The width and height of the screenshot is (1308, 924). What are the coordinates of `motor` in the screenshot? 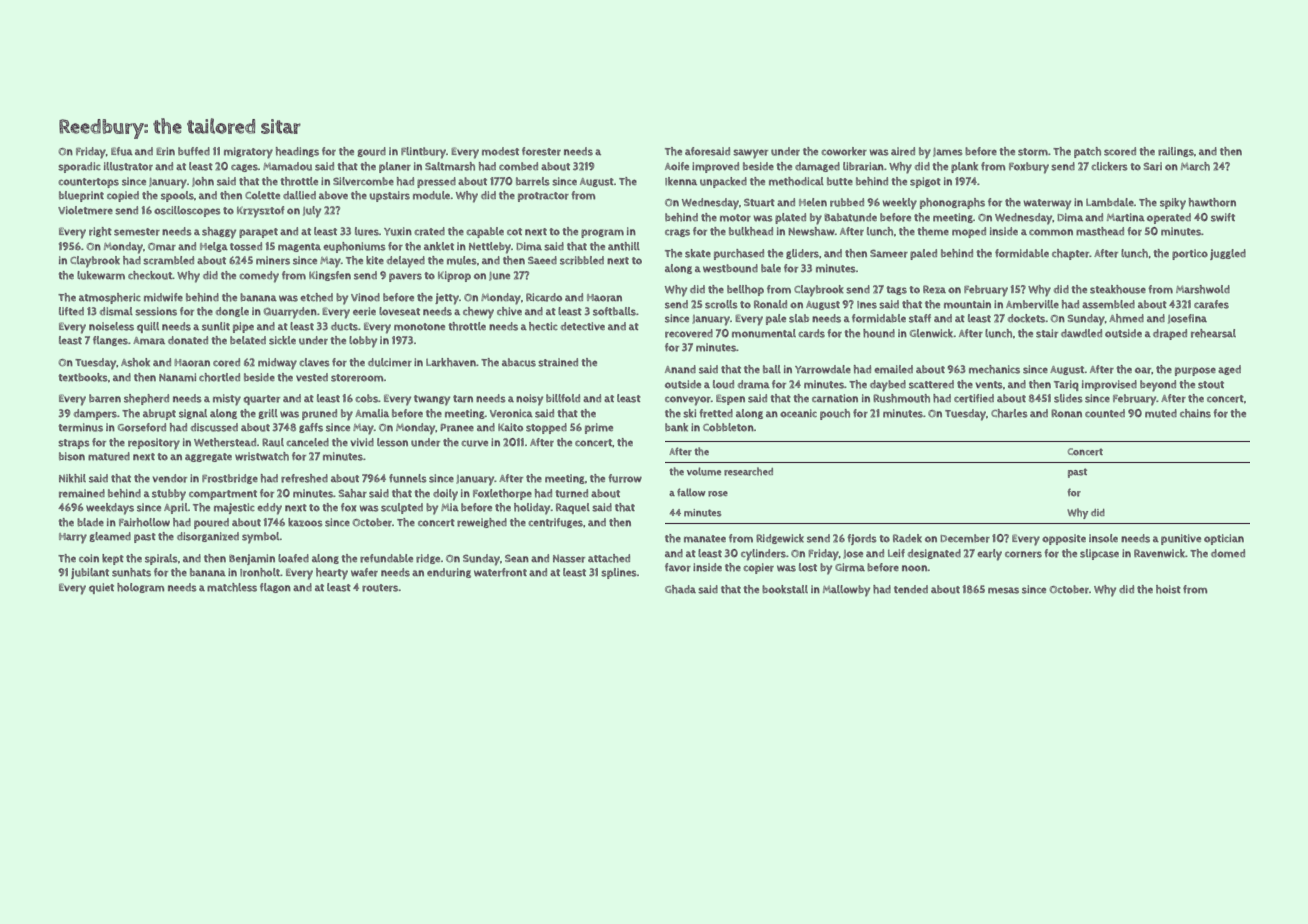 It's located at (735, 218).
